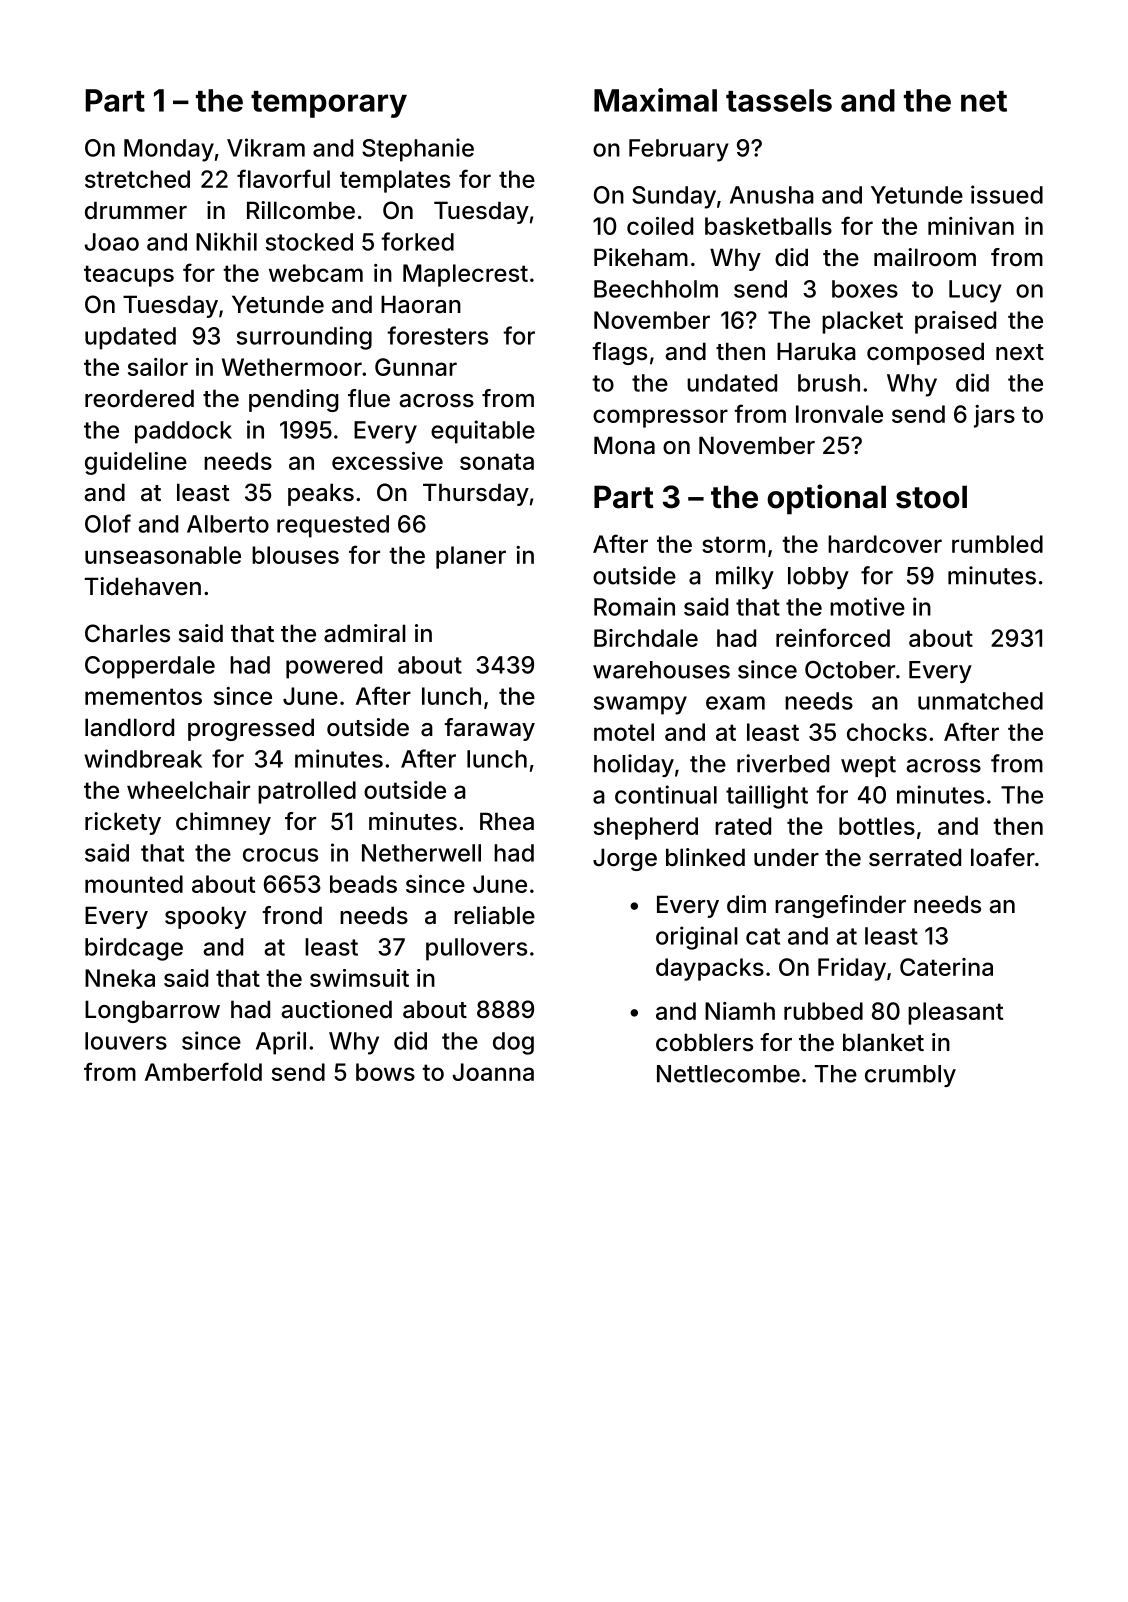  What do you see at coordinates (130, 338) in the page?
I see `updated` at bounding box center [130, 338].
